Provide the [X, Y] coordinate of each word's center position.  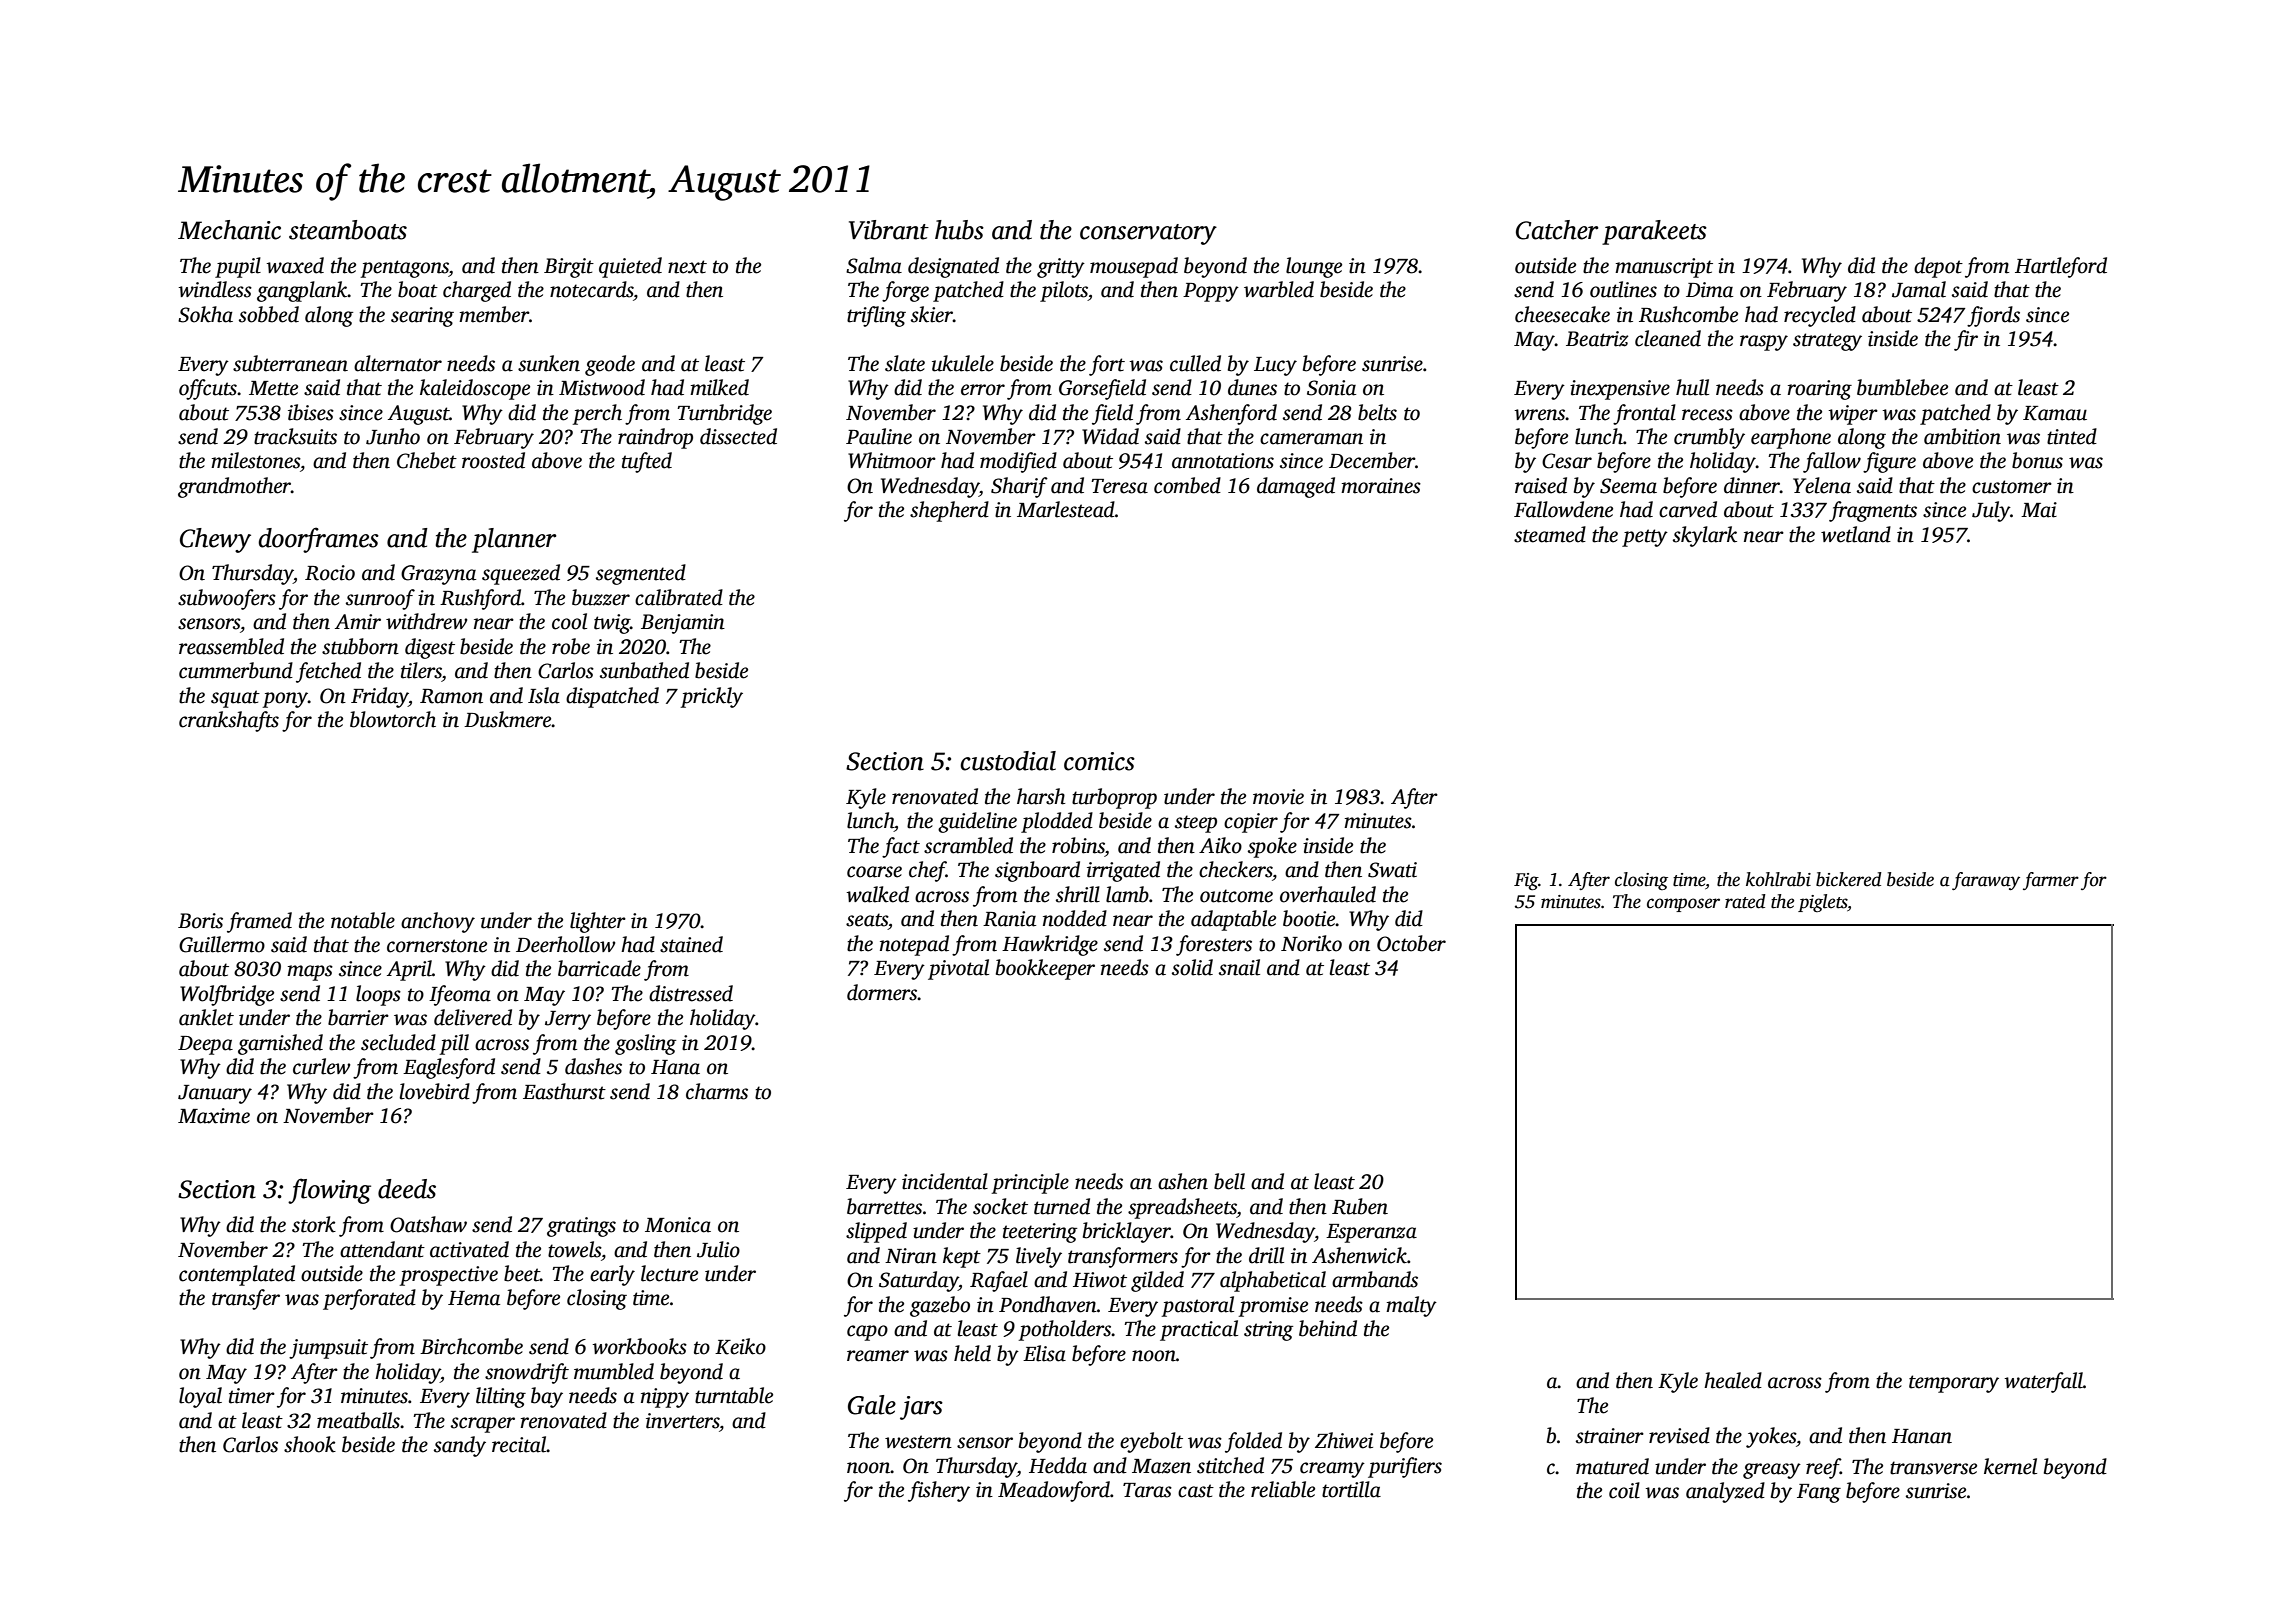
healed [1733, 1380]
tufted [647, 462]
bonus [2037, 460]
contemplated [237, 1275]
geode [610, 365]
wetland [1856, 534]
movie [1278, 797]
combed [1187, 485]
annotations [1223, 461]
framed [259, 922]
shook [310, 1444]
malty [1411, 1306]
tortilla [1351, 1489]
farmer [2051, 881]
